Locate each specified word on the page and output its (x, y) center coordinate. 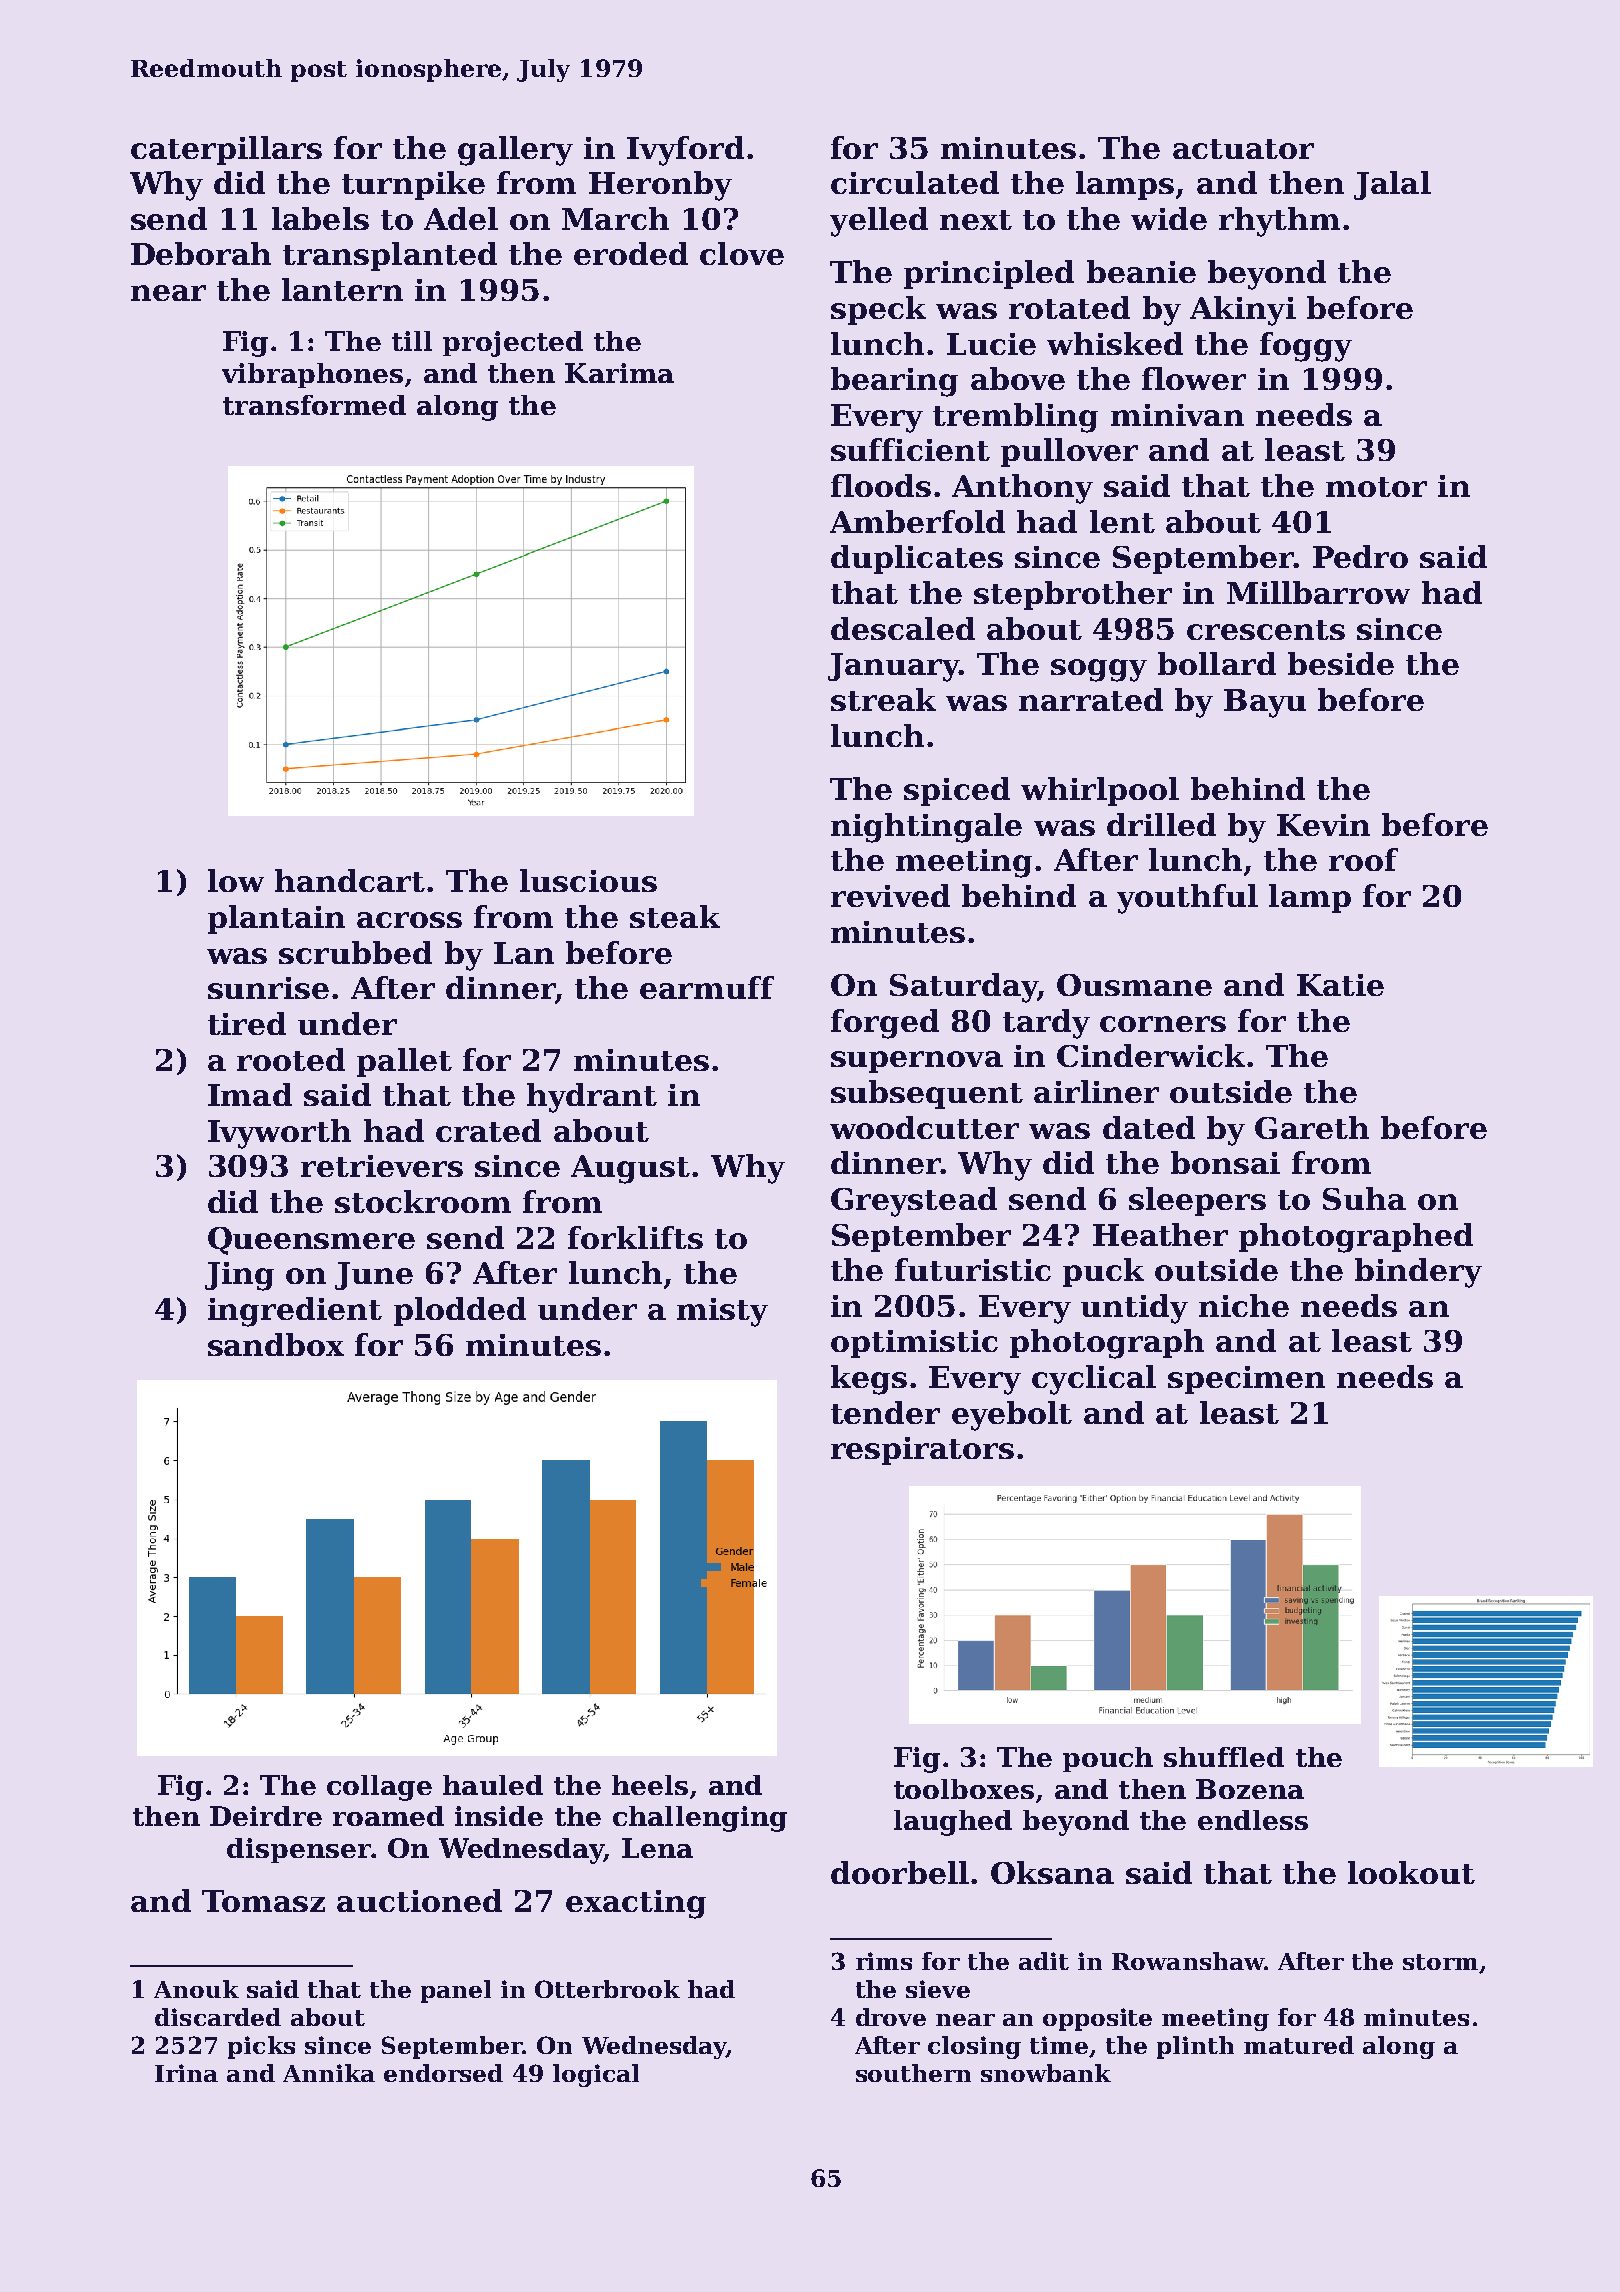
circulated (915, 182)
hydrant (592, 1098)
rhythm (1279, 222)
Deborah (201, 253)
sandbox (276, 1344)
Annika (329, 2073)
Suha (1364, 1198)
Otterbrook (607, 1989)
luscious (588, 880)
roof (1363, 859)
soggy (1099, 670)
